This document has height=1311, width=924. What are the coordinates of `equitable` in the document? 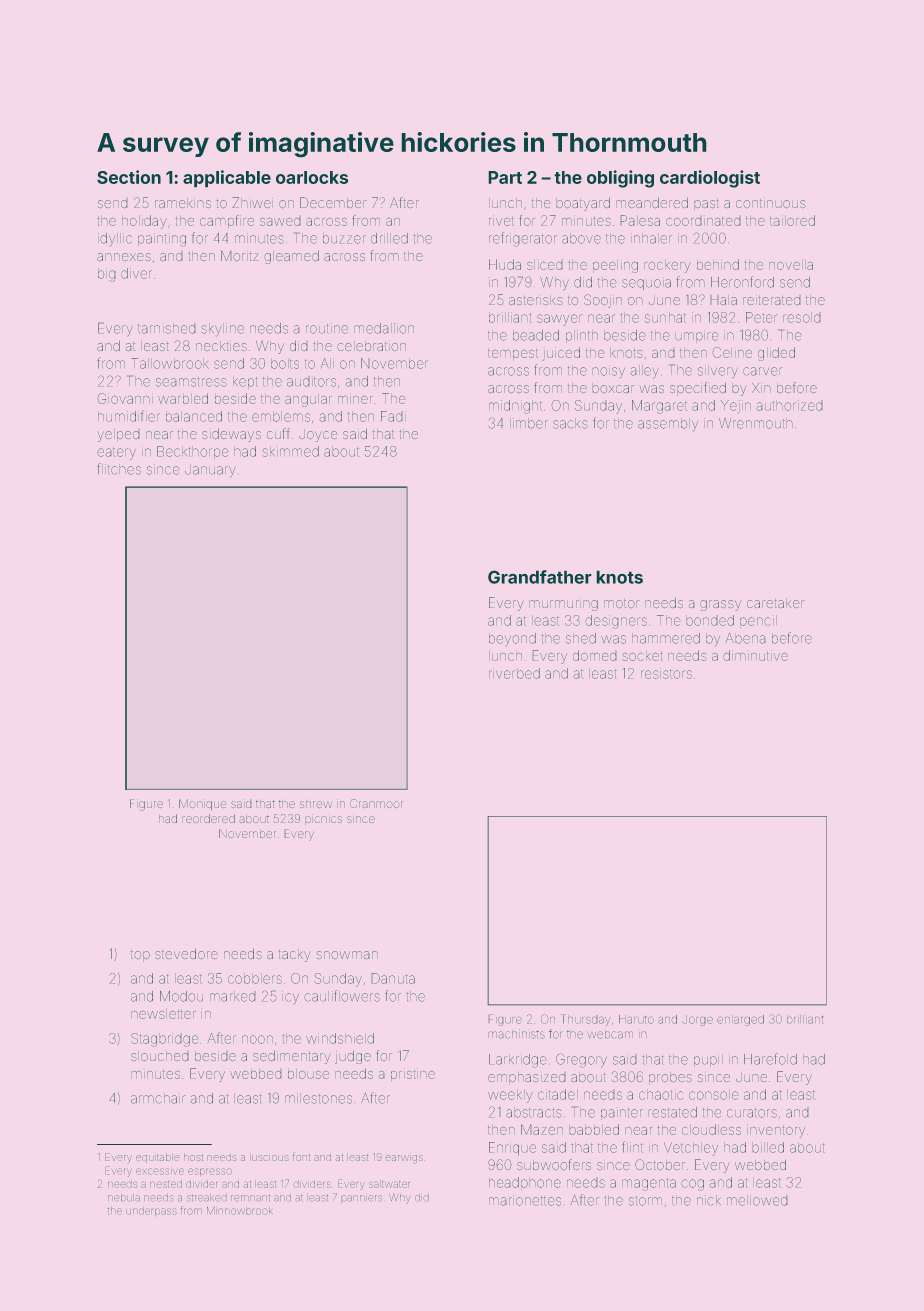 It's located at (158, 1158).
